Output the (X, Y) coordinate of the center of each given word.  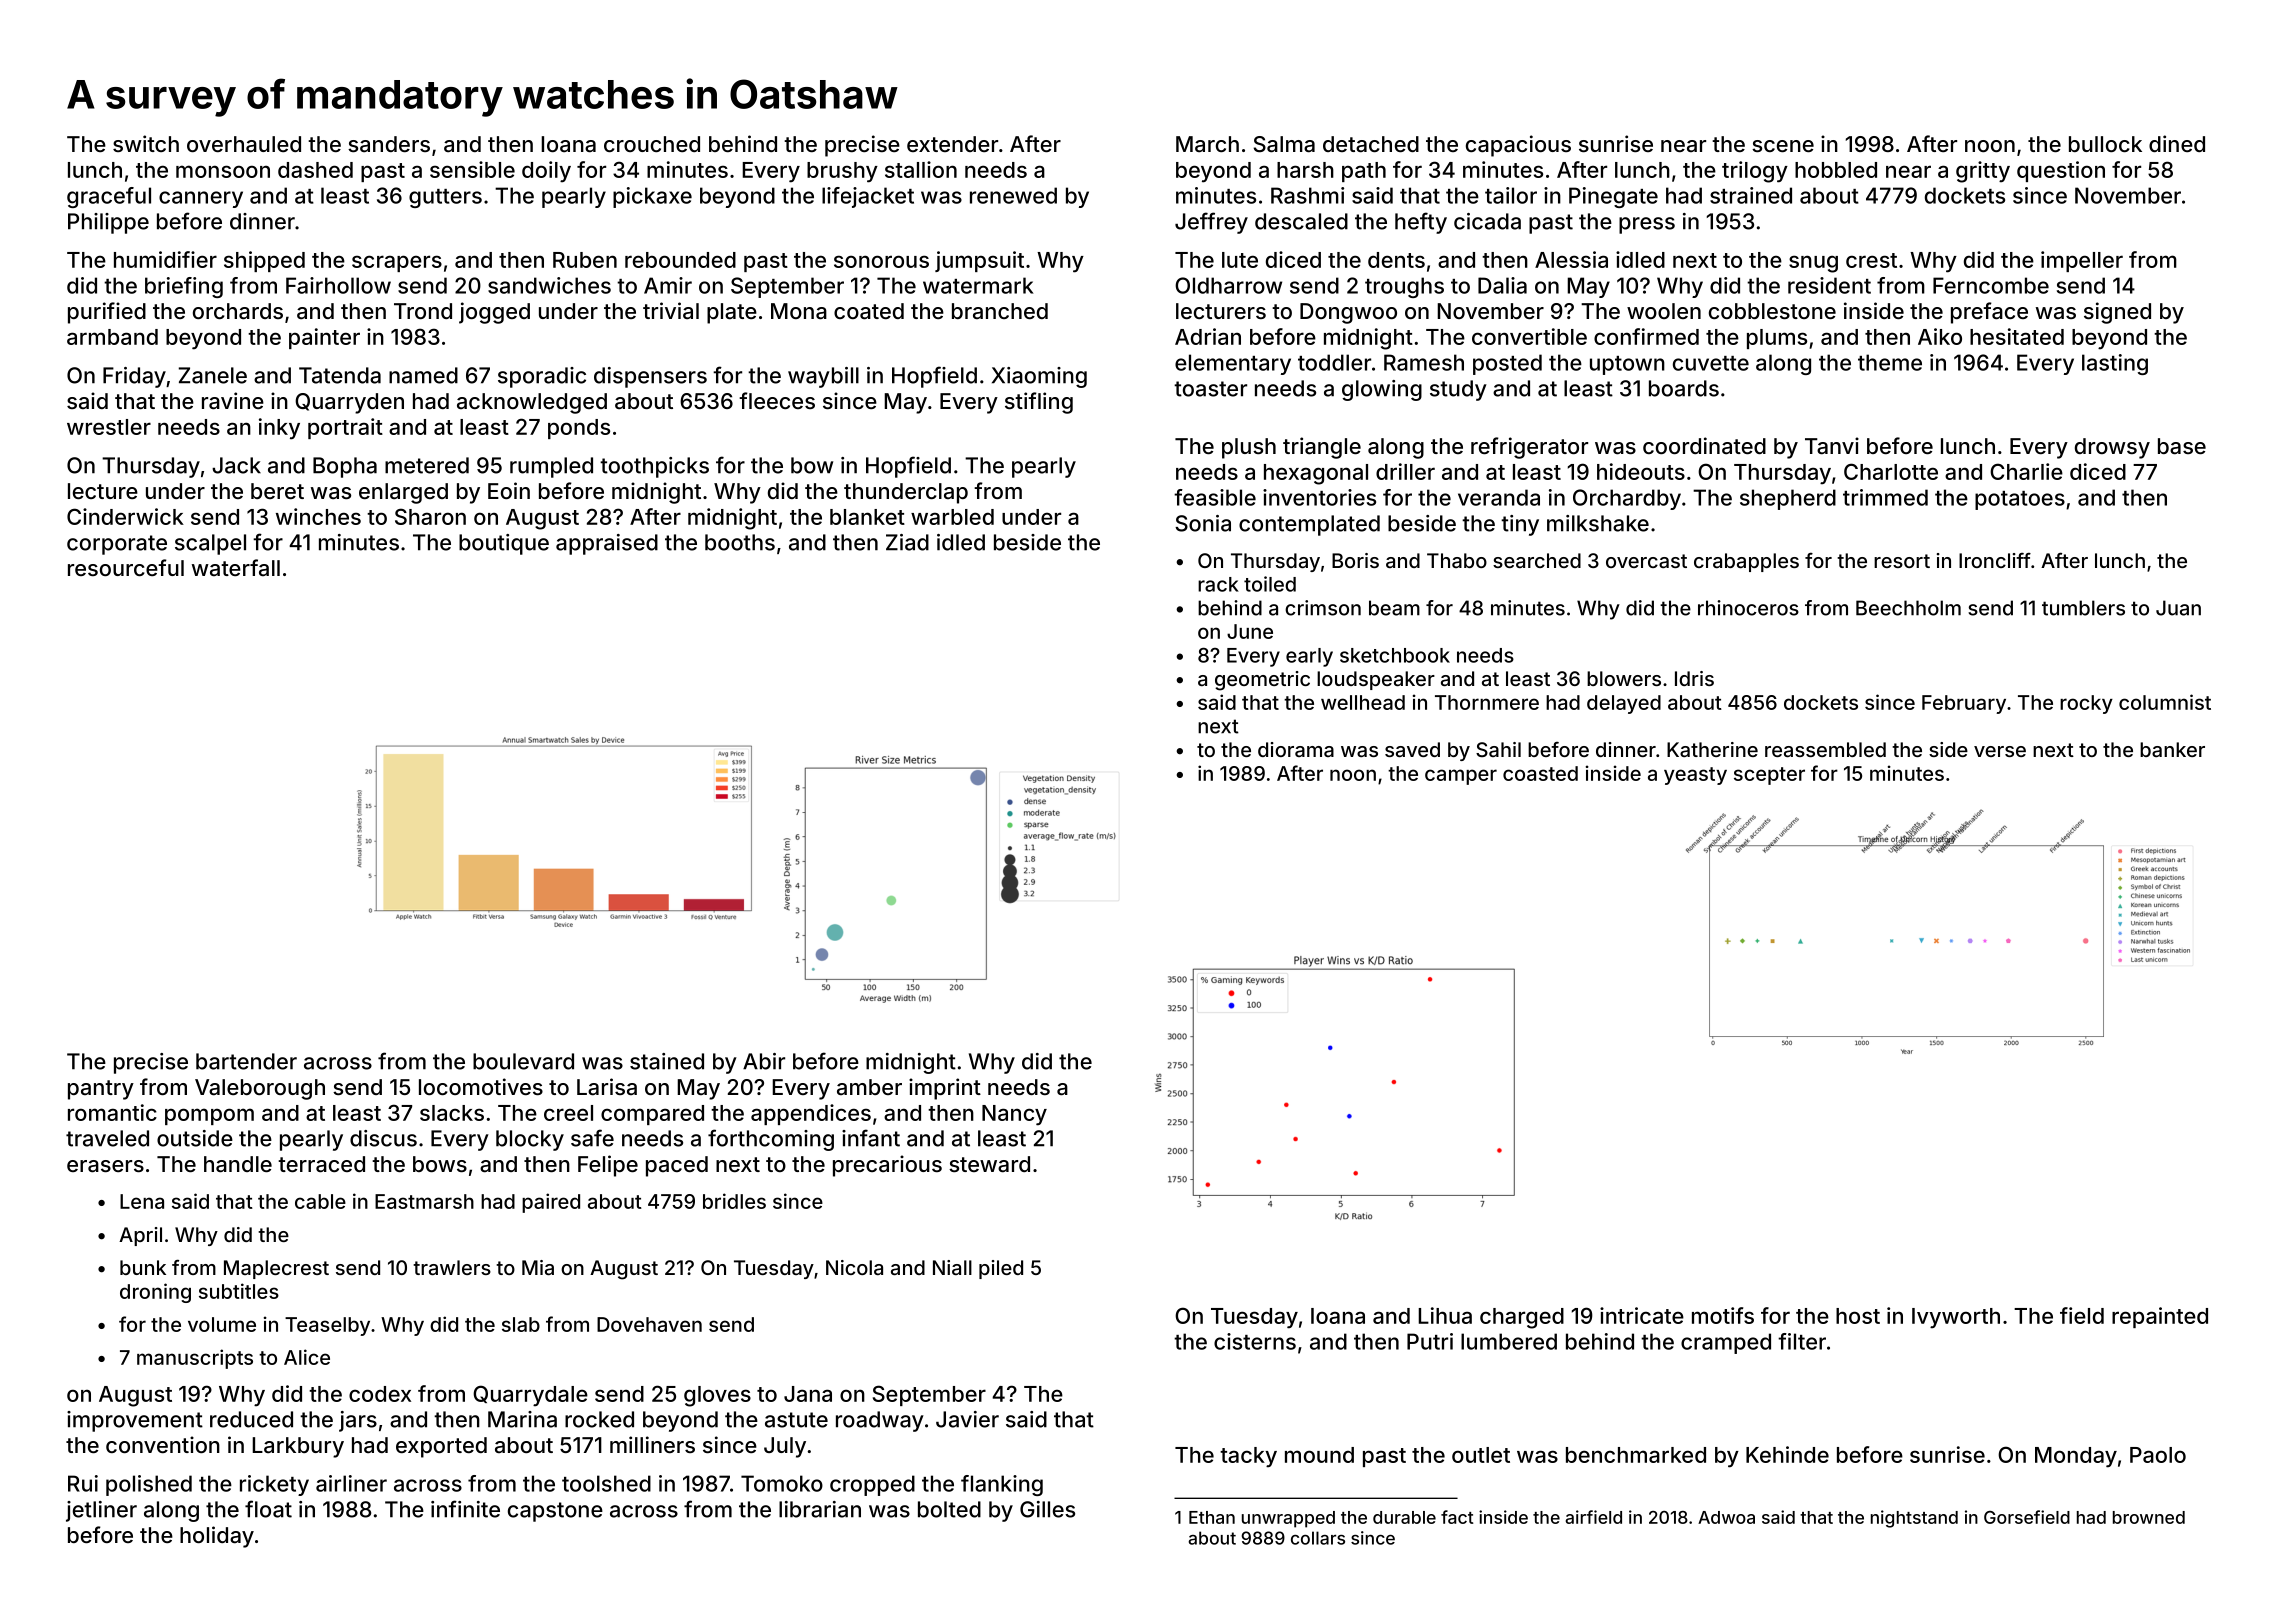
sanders (389, 144)
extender (952, 144)
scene (1783, 146)
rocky (2086, 704)
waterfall (236, 567)
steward (989, 1164)
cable (320, 1201)
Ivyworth (1956, 1318)
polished (149, 1485)
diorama (1296, 749)
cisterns (1255, 1341)
